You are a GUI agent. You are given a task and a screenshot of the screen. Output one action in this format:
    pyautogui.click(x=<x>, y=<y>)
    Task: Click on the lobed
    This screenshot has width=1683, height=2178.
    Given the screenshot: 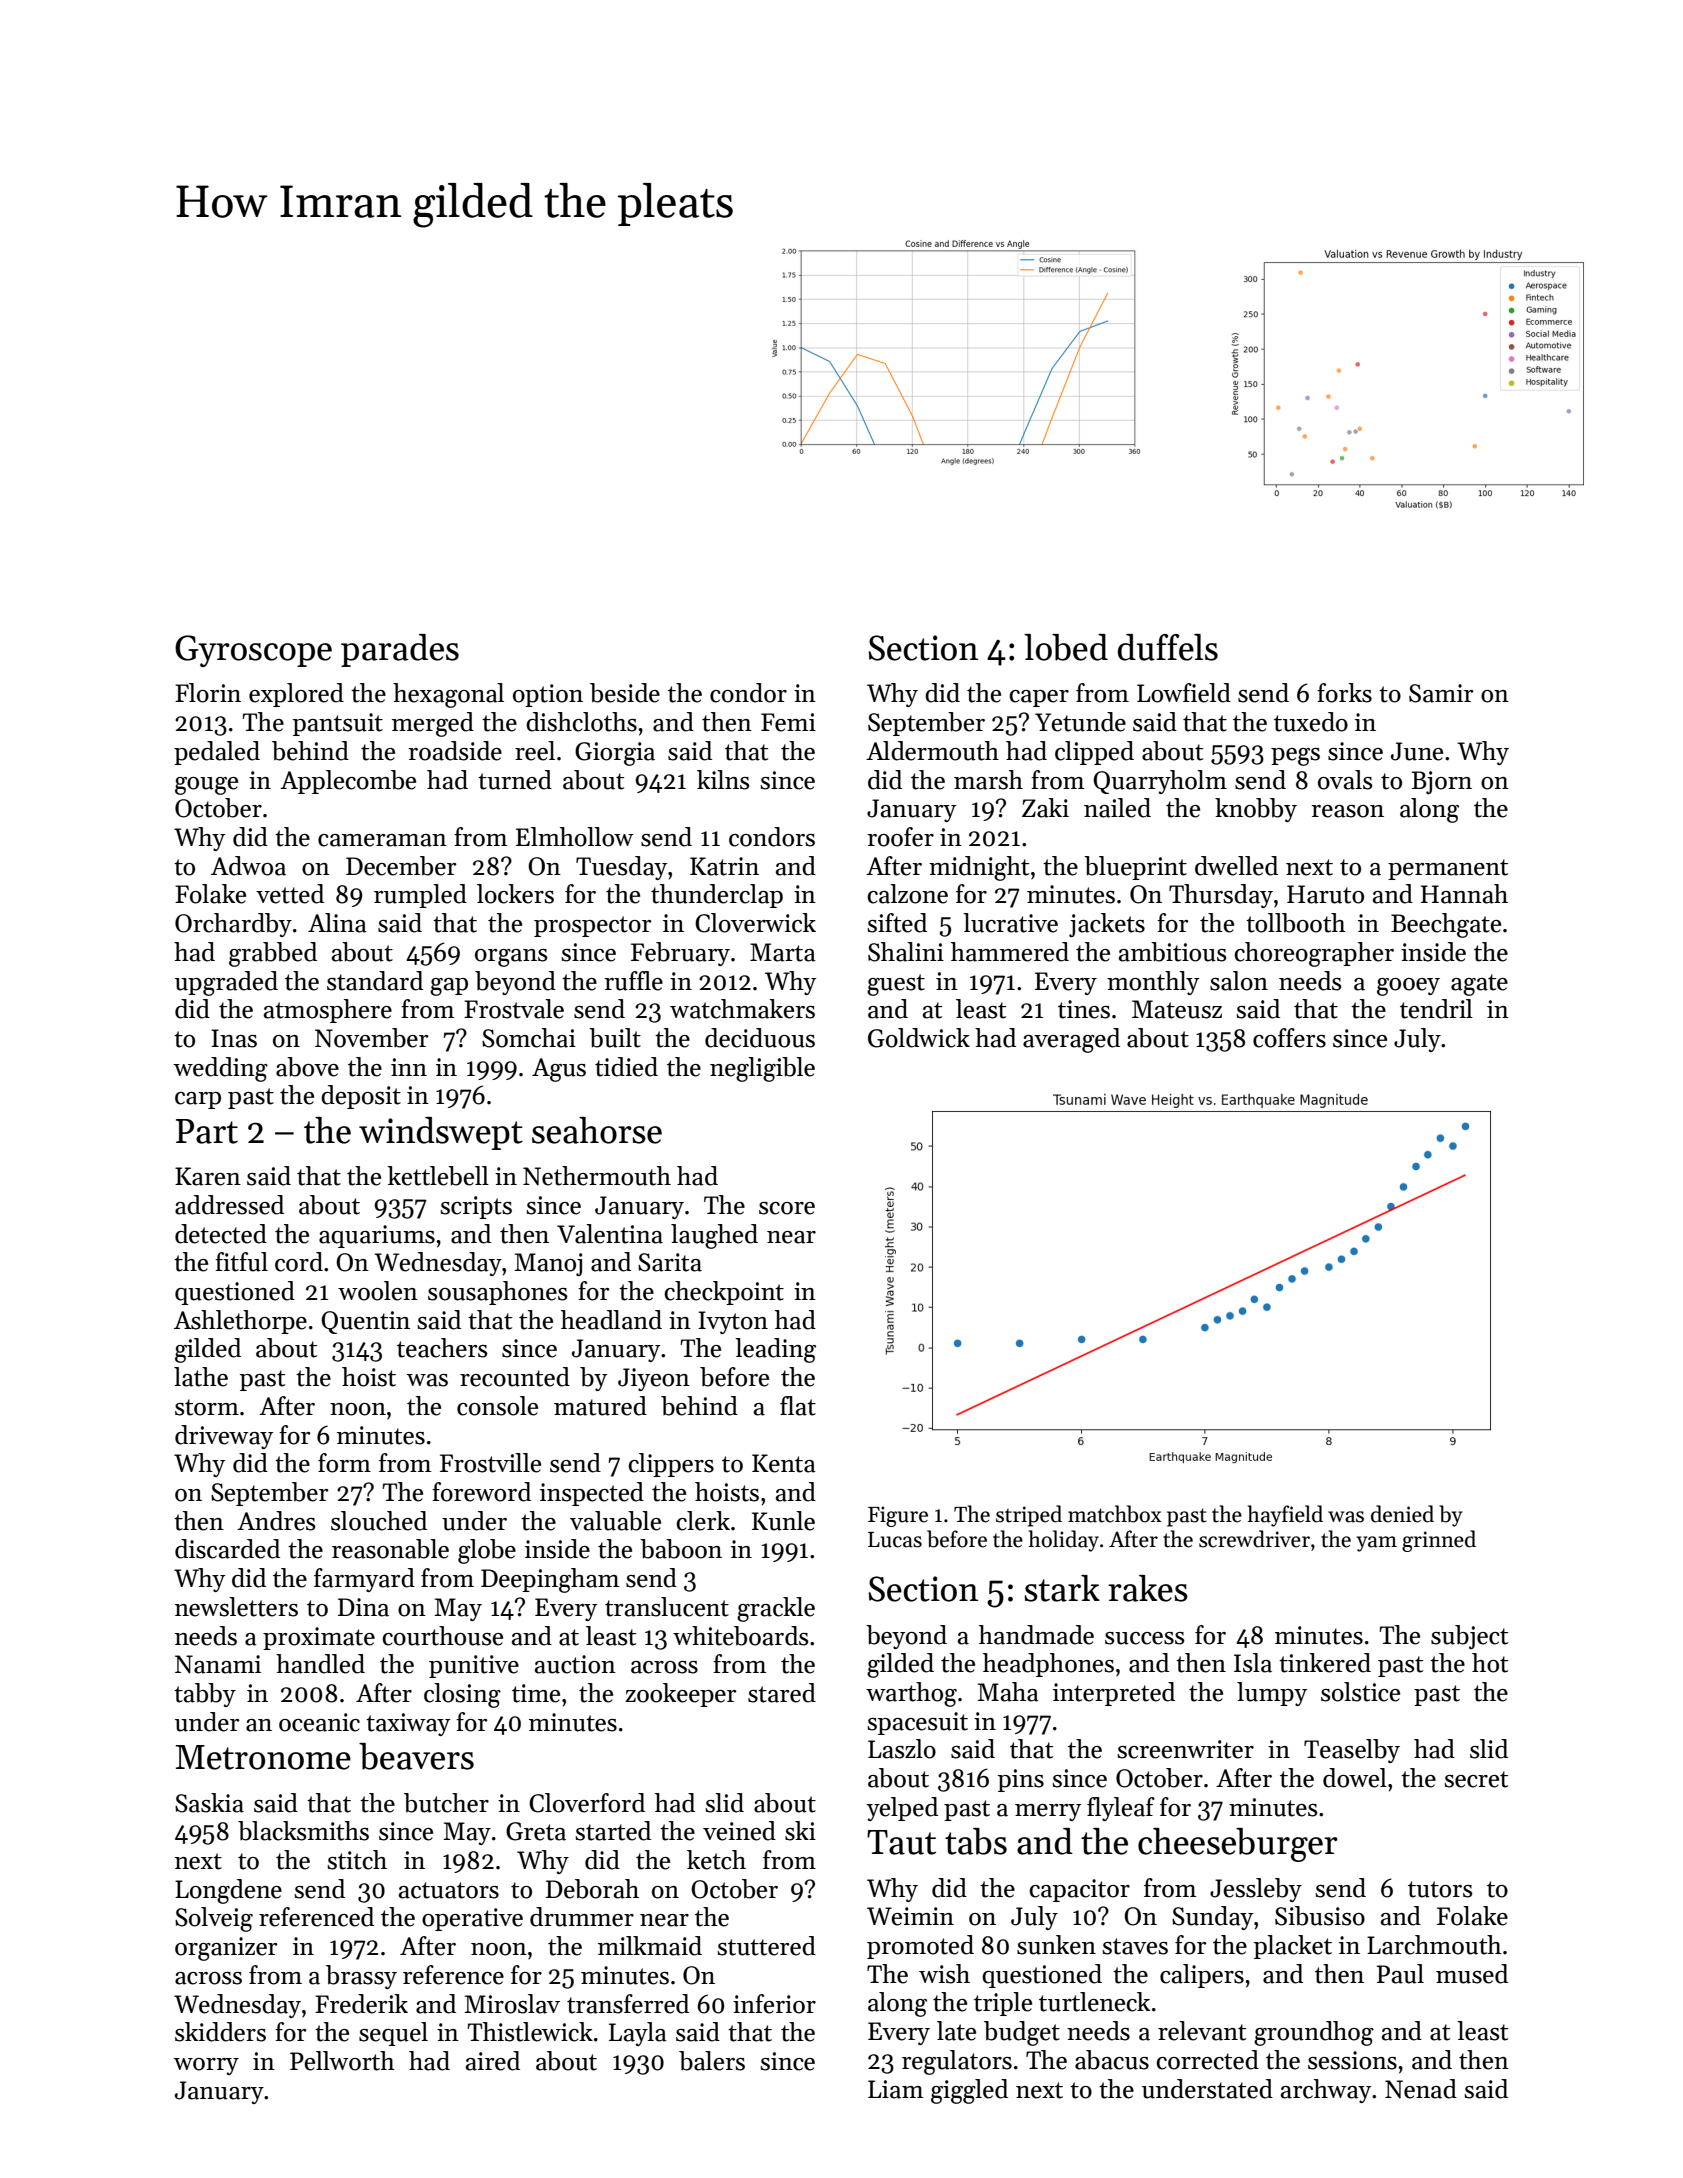 What is the action you would take?
    pyautogui.click(x=1066, y=647)
